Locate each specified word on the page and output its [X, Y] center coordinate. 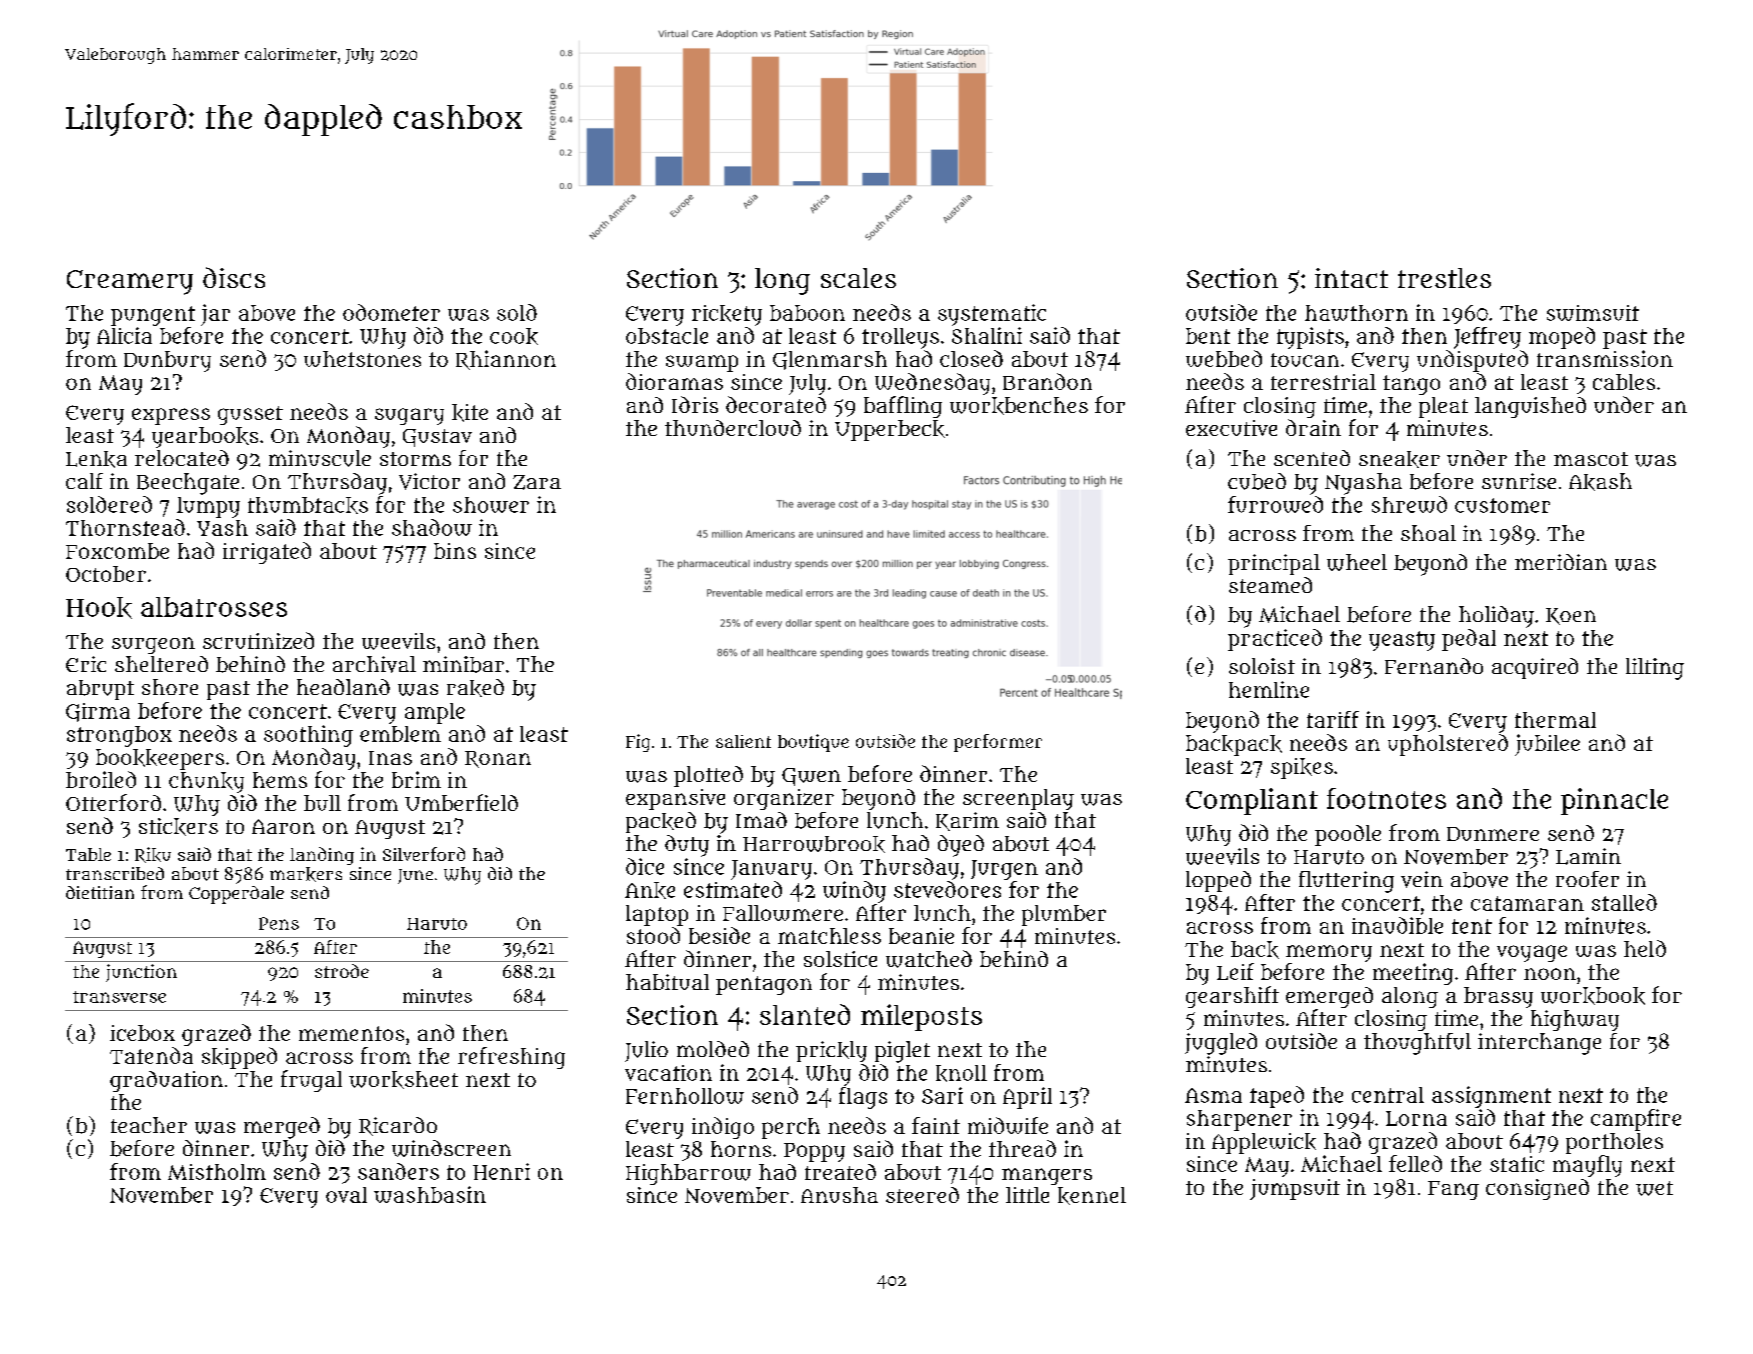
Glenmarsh [830, 360]
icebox [142, 1033]
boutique [813, 743]
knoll [961, 1073]
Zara [537, 482]
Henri [501, 1171]
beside [719, 935]
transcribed [115, 873]
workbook [1593, 996]
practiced [1275, 640]
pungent [153, 316]
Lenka [96, 459]
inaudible [1397, 925]
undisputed [1472, 361]
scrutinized [258, 640]
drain [1313, 427]
